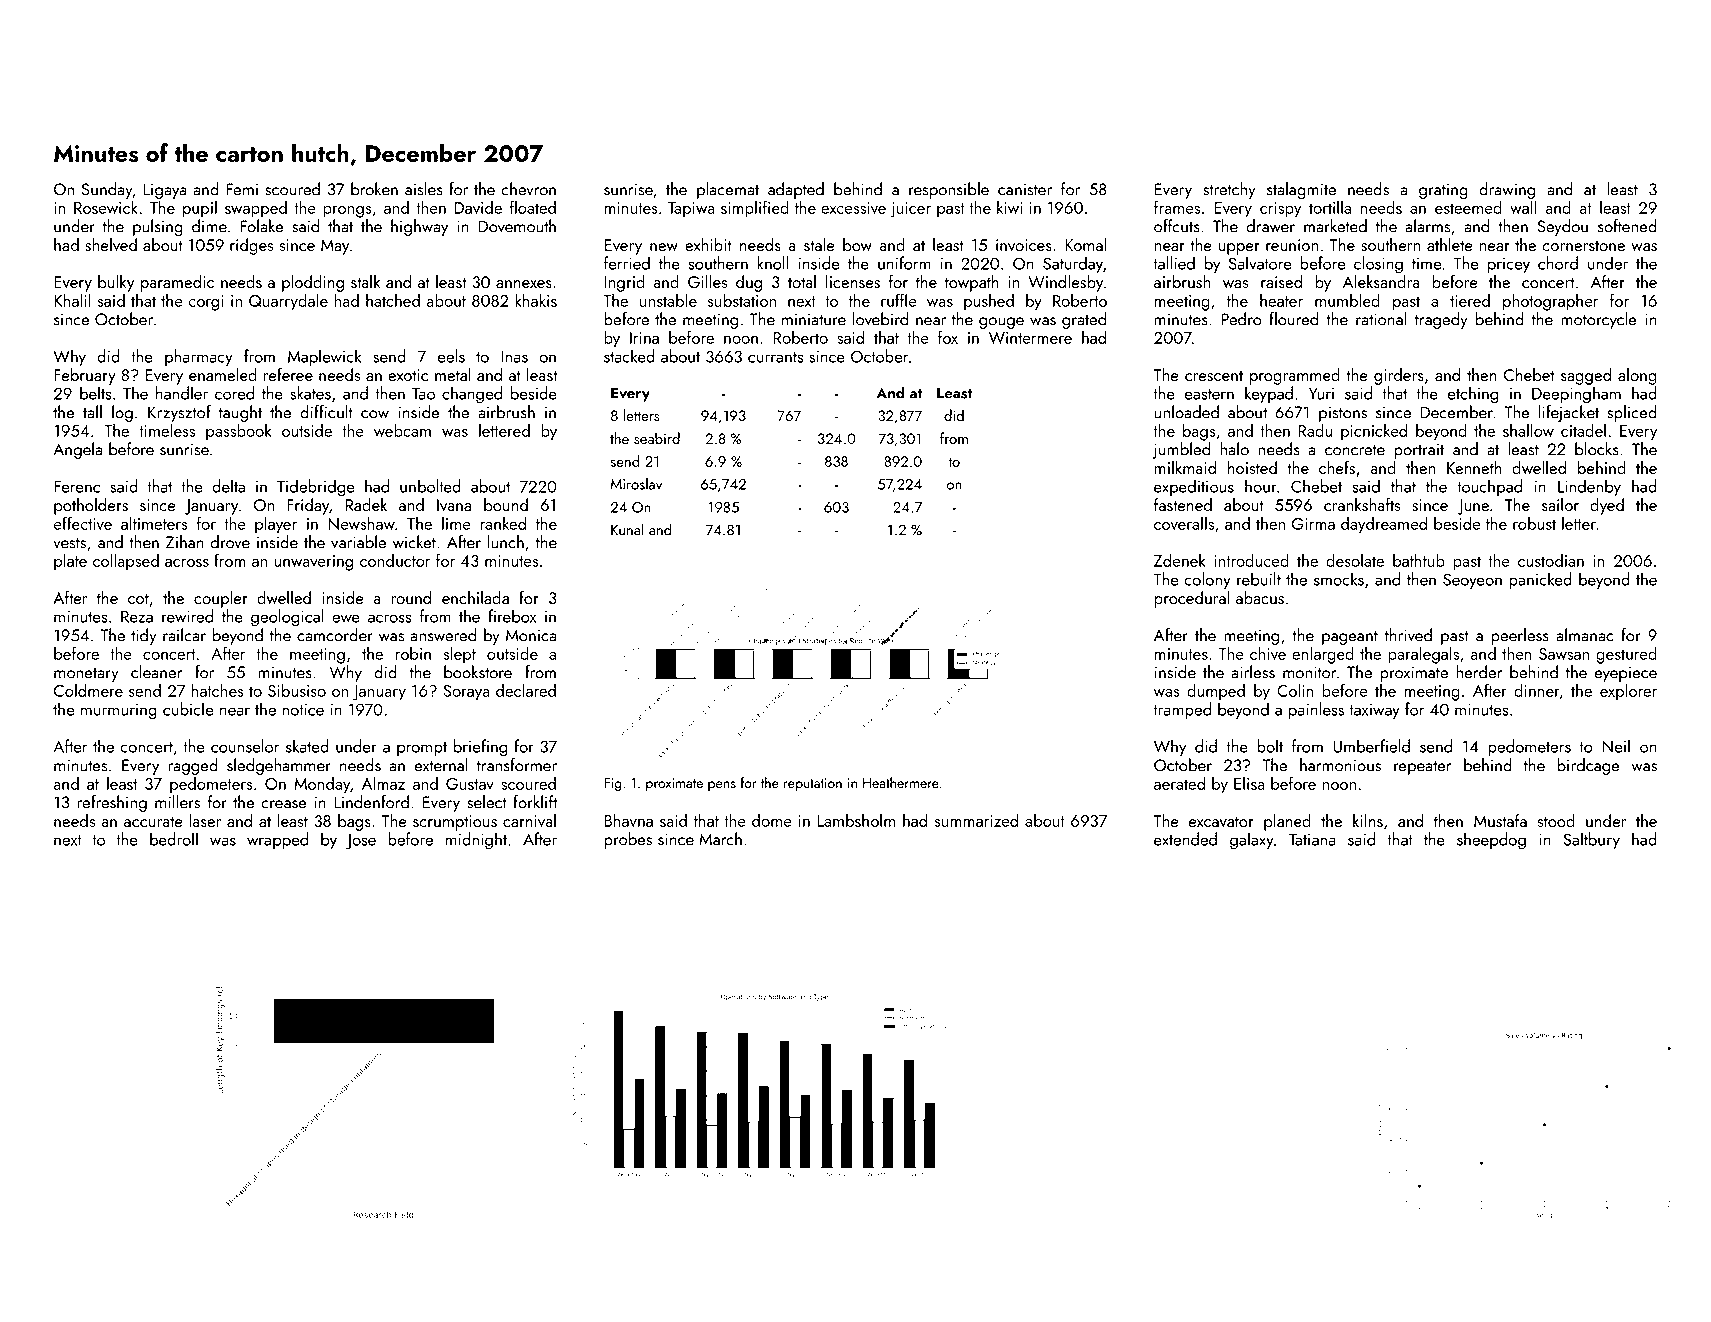 Image resolution: width=1711 pixels, height=1322 pixels. Describe the element at coordinates (1186, 412) in the page. I see `unloaded` at that location.
